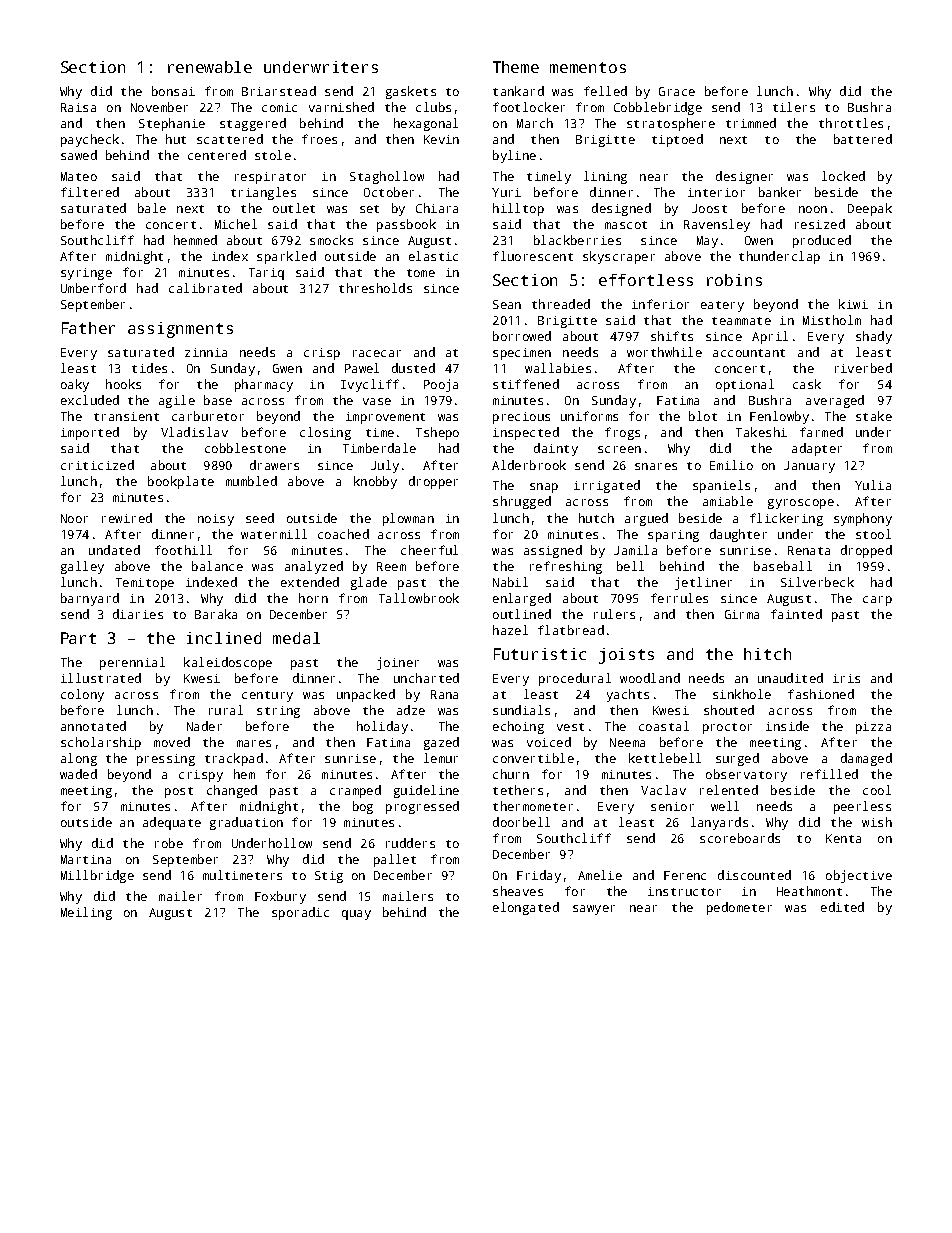 The image size is (952, 1233). Describe the element at coordinates (533, 256) in the screenshot. I see `fluorescent` at that location.
